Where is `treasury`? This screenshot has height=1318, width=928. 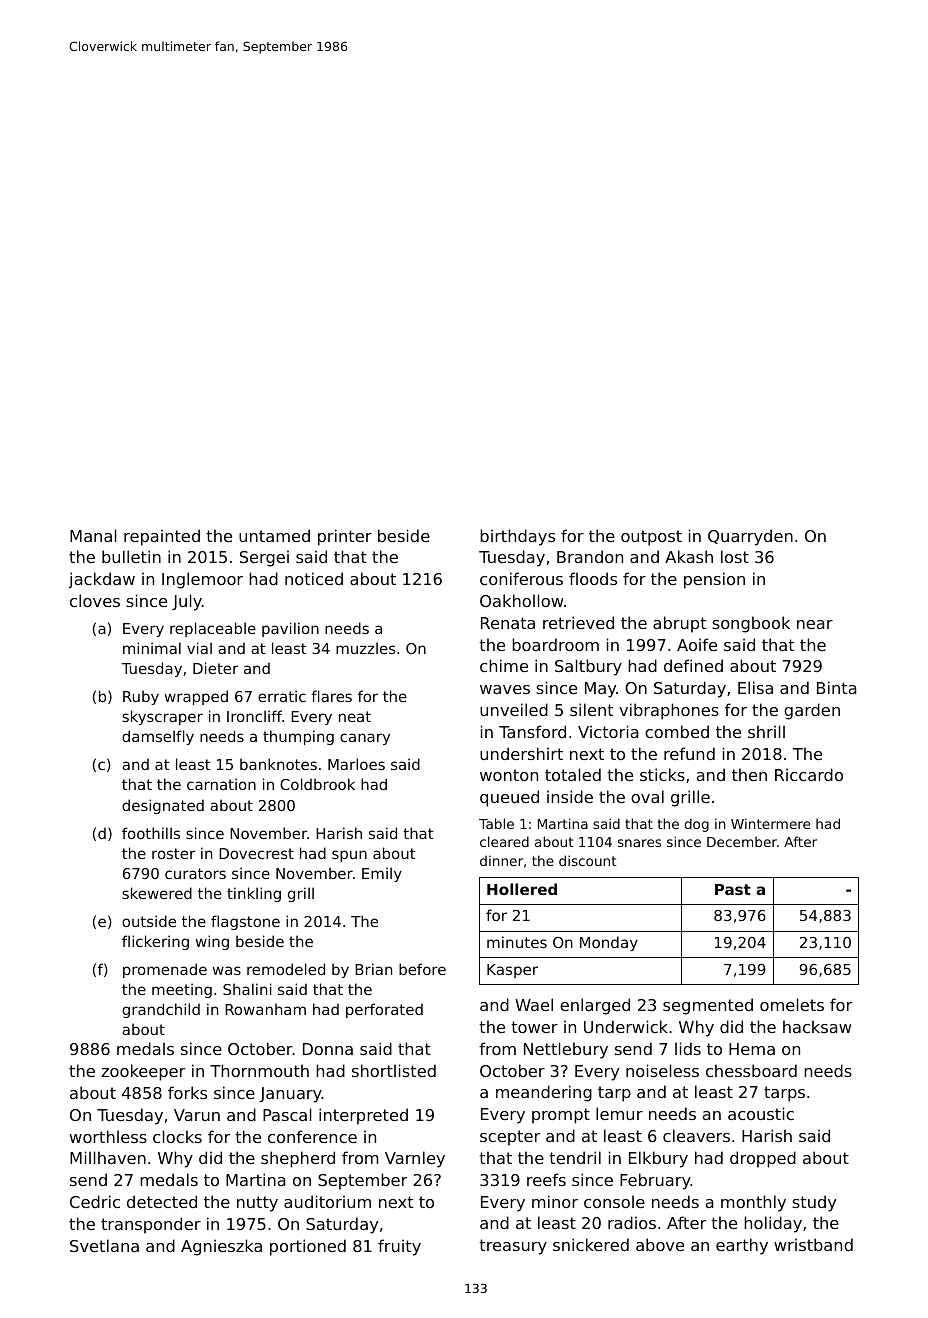 treasury is located at coordinates (513, 1247).
